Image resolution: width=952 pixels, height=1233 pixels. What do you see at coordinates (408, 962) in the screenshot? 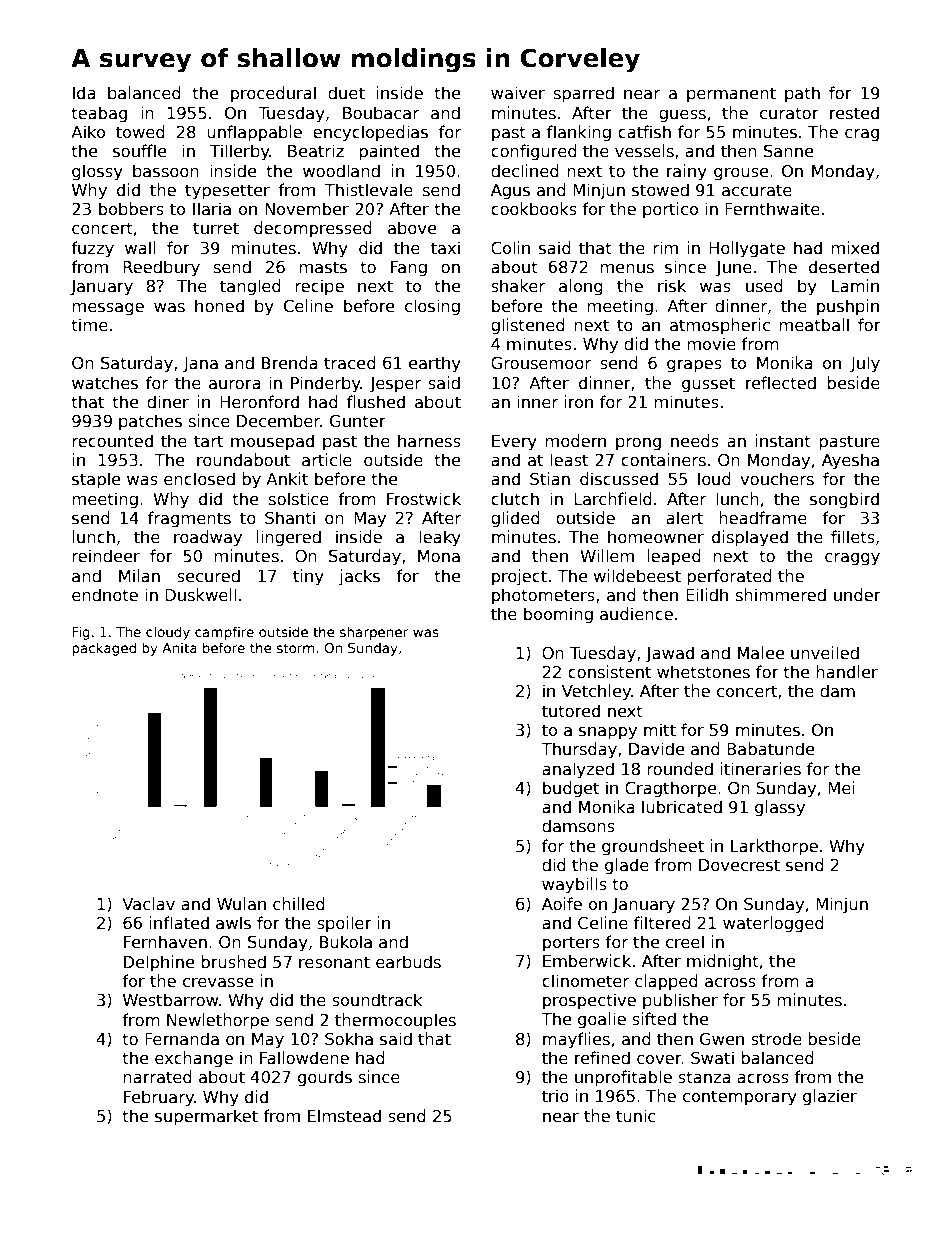
I see `earbuds` at bounding box center [408, 962].
